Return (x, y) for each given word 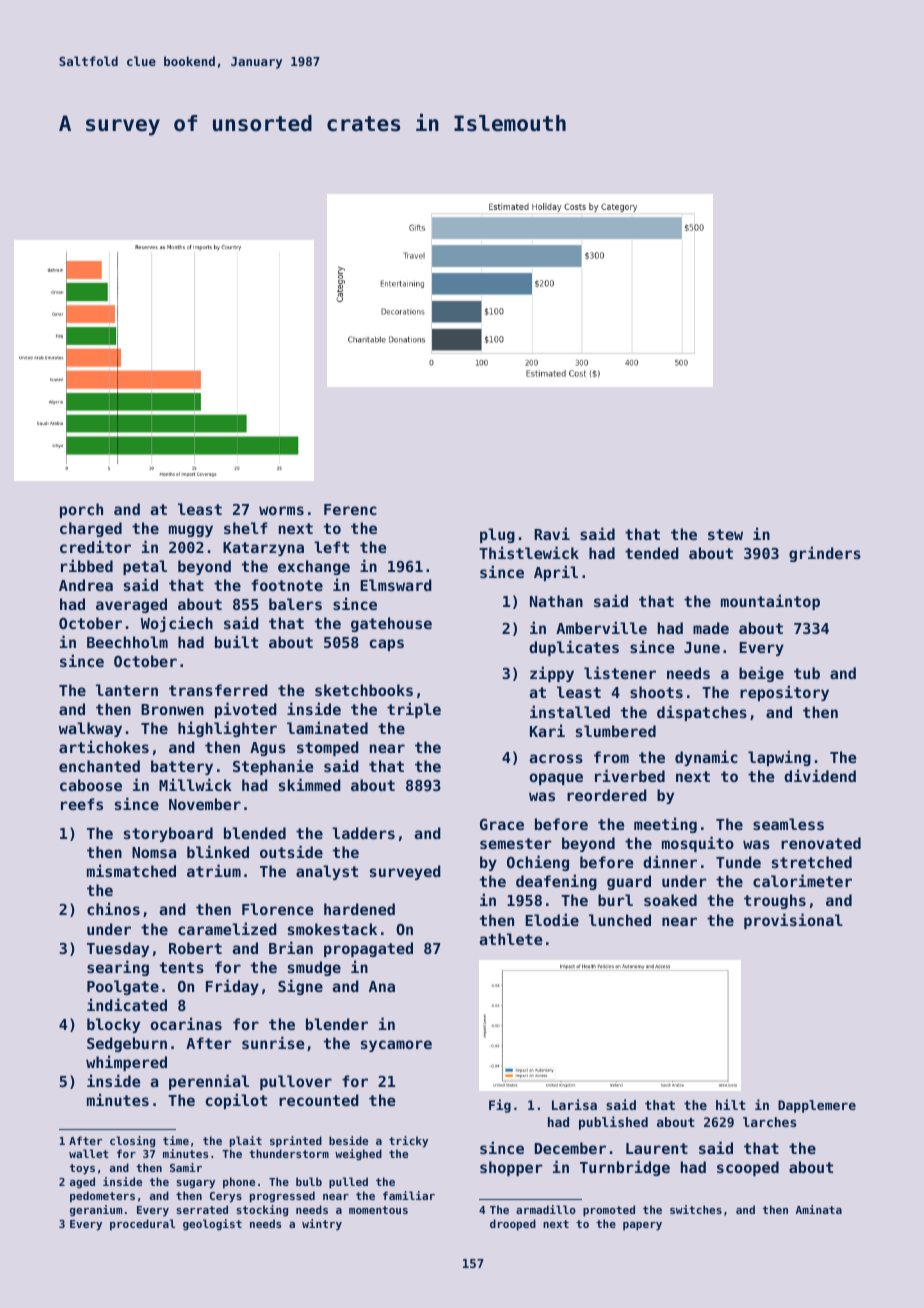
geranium (96, 1211)
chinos (113, 908)
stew (725, 534)
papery (642, 1226)
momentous (378, 1210)
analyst (327, 872)
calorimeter (802, 880)
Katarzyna (263, 549)
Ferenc (350, 509)
